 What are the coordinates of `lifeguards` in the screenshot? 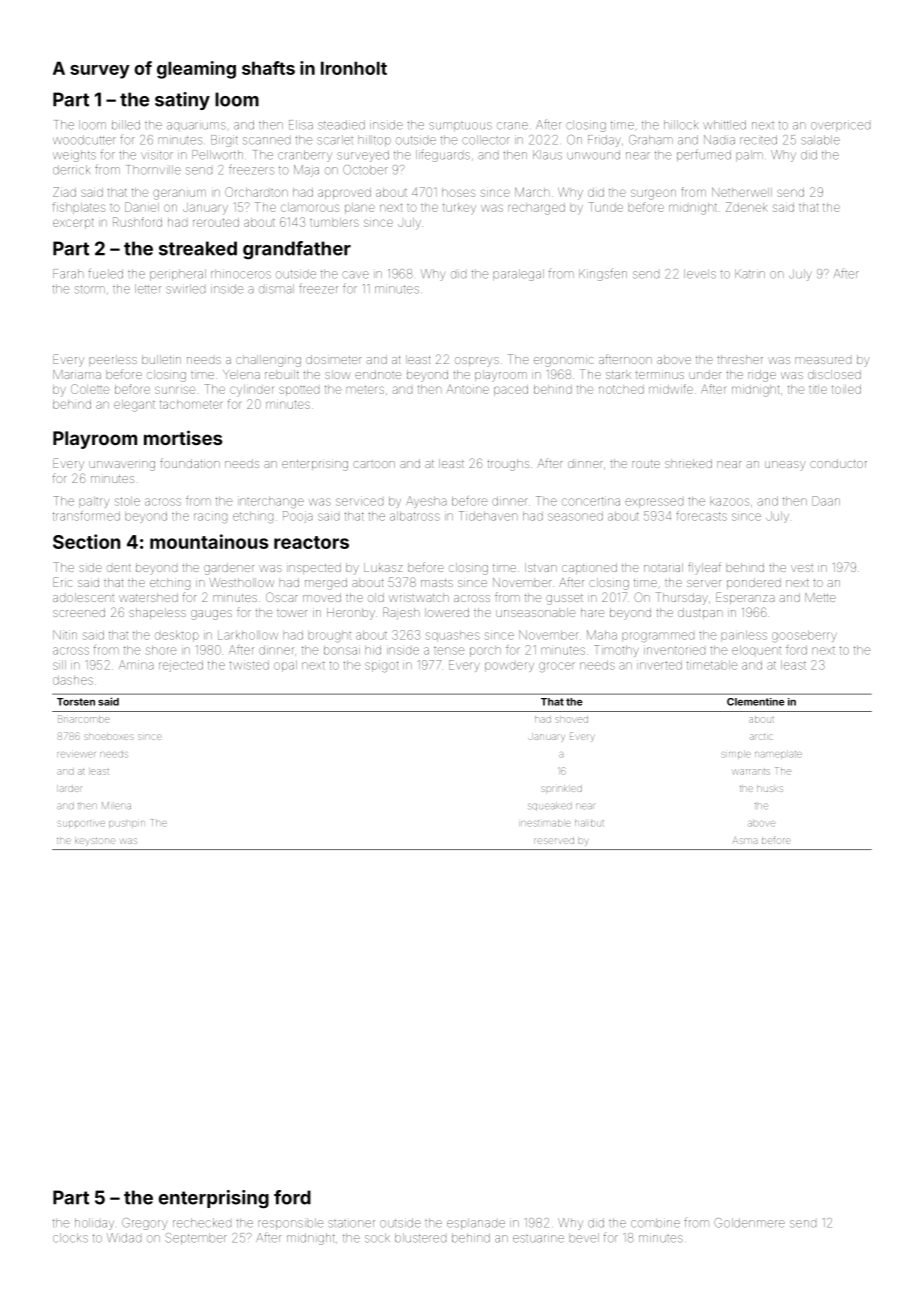 It's located at (443, 155).
